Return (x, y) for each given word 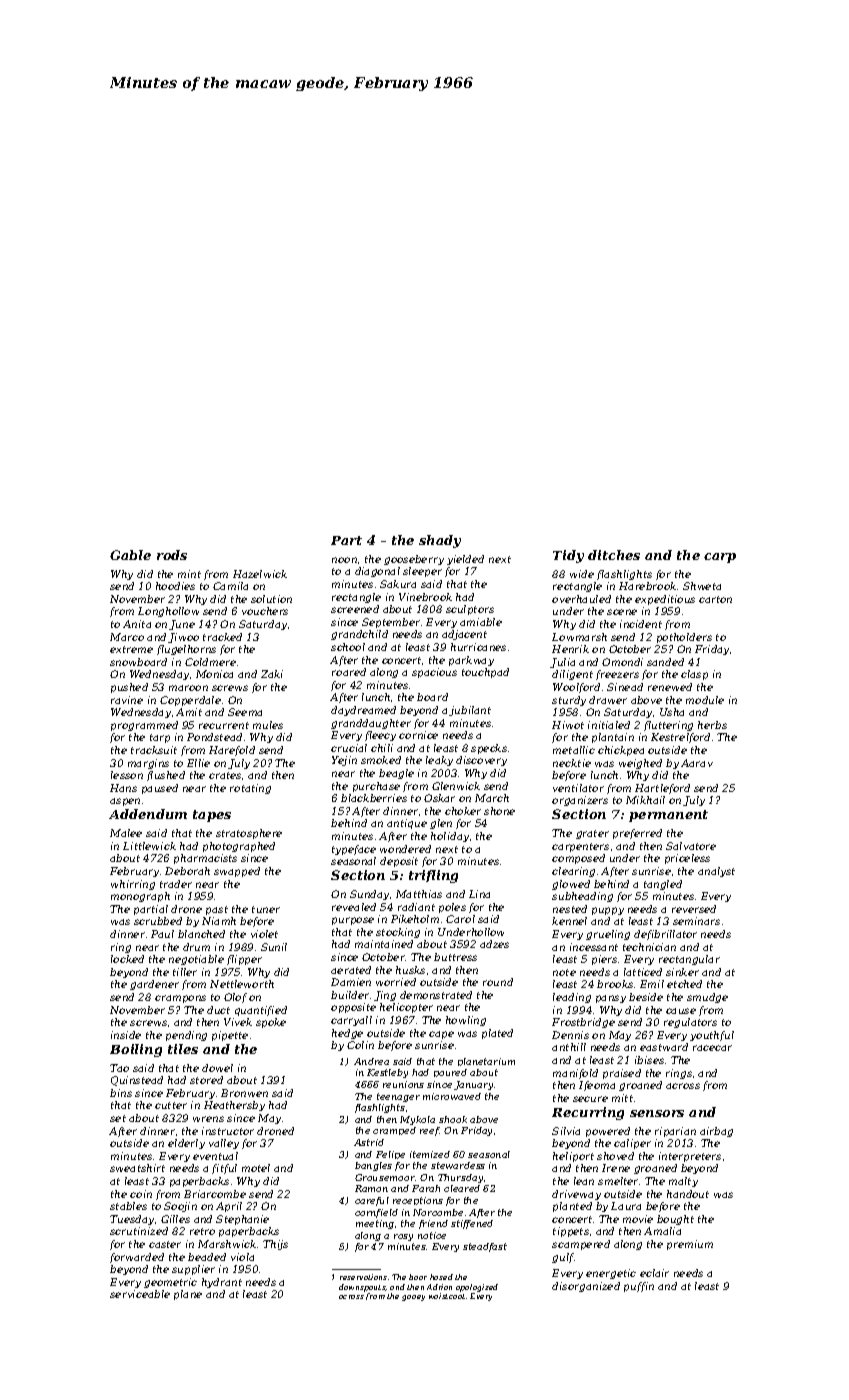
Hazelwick (260, 574)
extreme (131, 649)
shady (440, 541)
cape (441, 1035)
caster (165, 1244)
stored (206, 1080)
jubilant (470, 711)
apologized (477, 1288)
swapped (237, 872)
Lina (479, 894)
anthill (569, 1047)
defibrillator (665, 935)
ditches (614, 555)
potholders (684, 638)
